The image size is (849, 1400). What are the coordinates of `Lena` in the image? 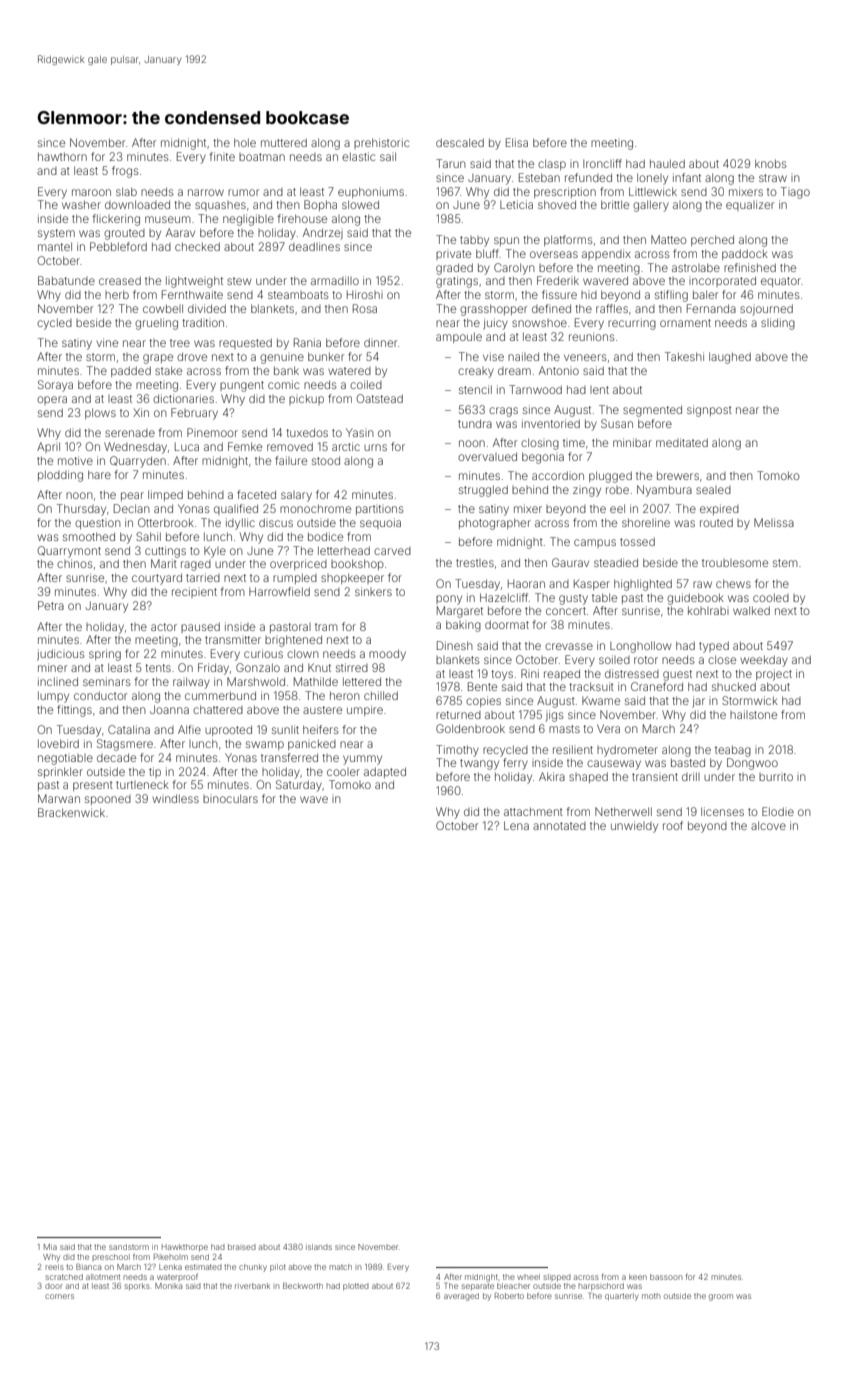 It's located at (516, 825).
